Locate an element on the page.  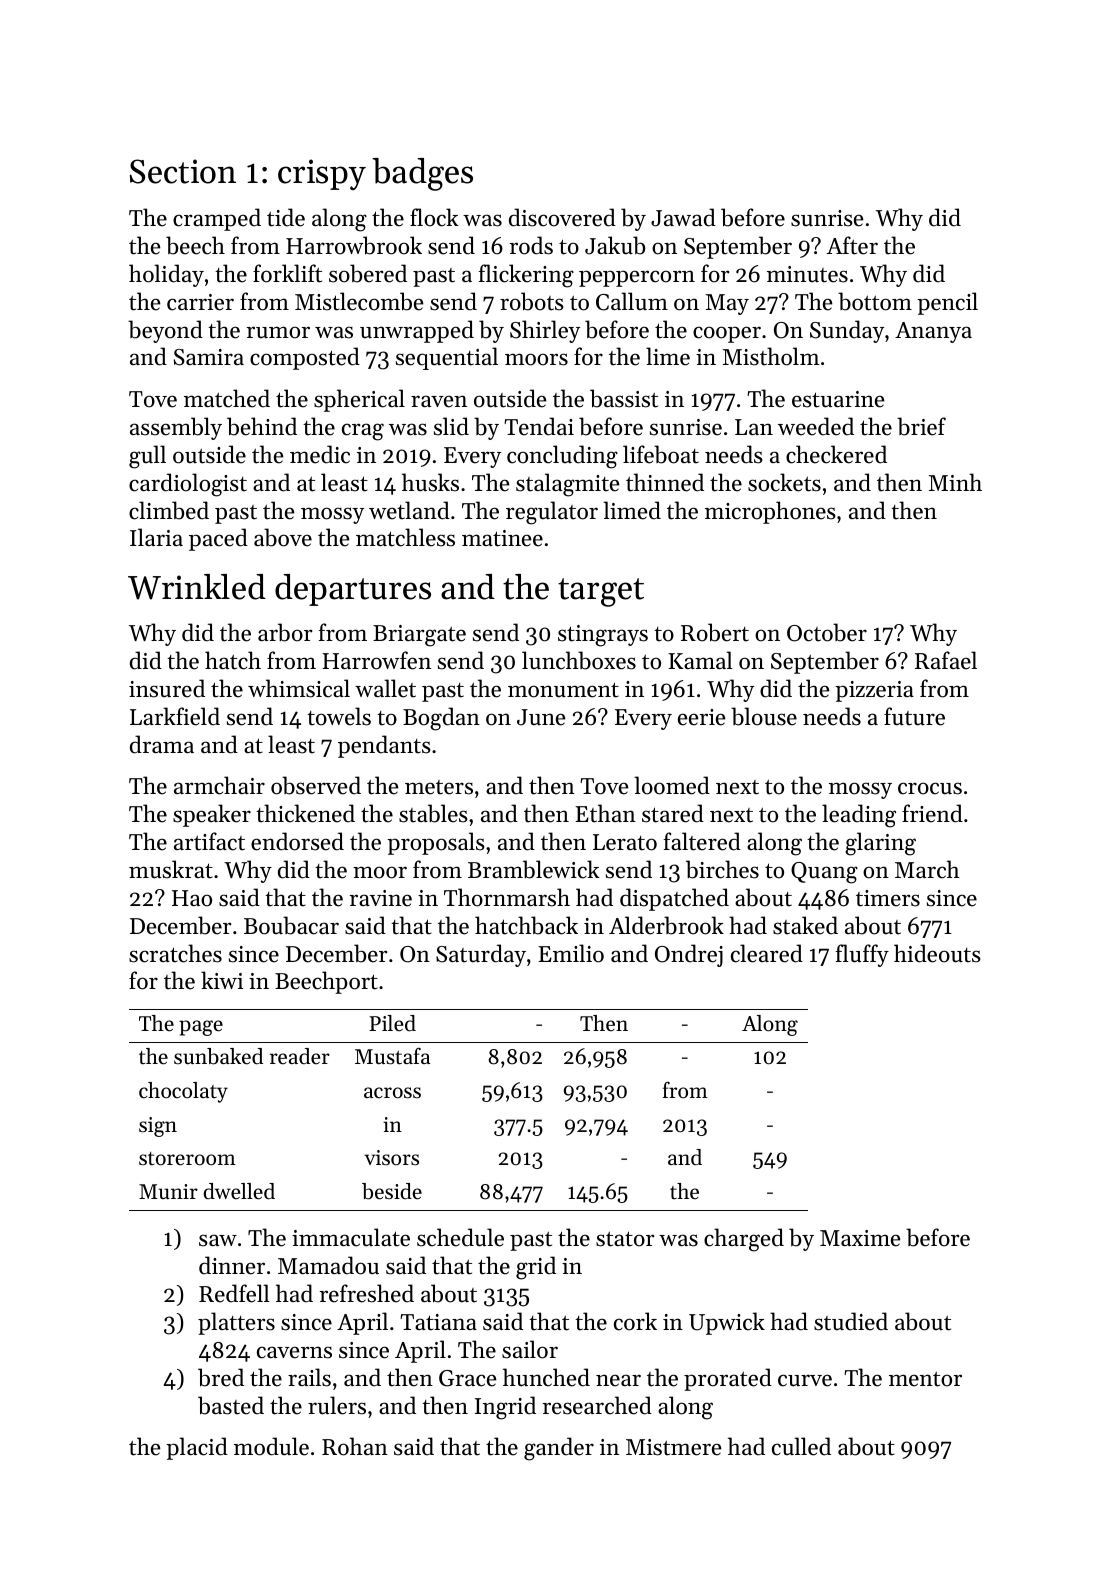
cleared is located at coordinates (767, 953).
